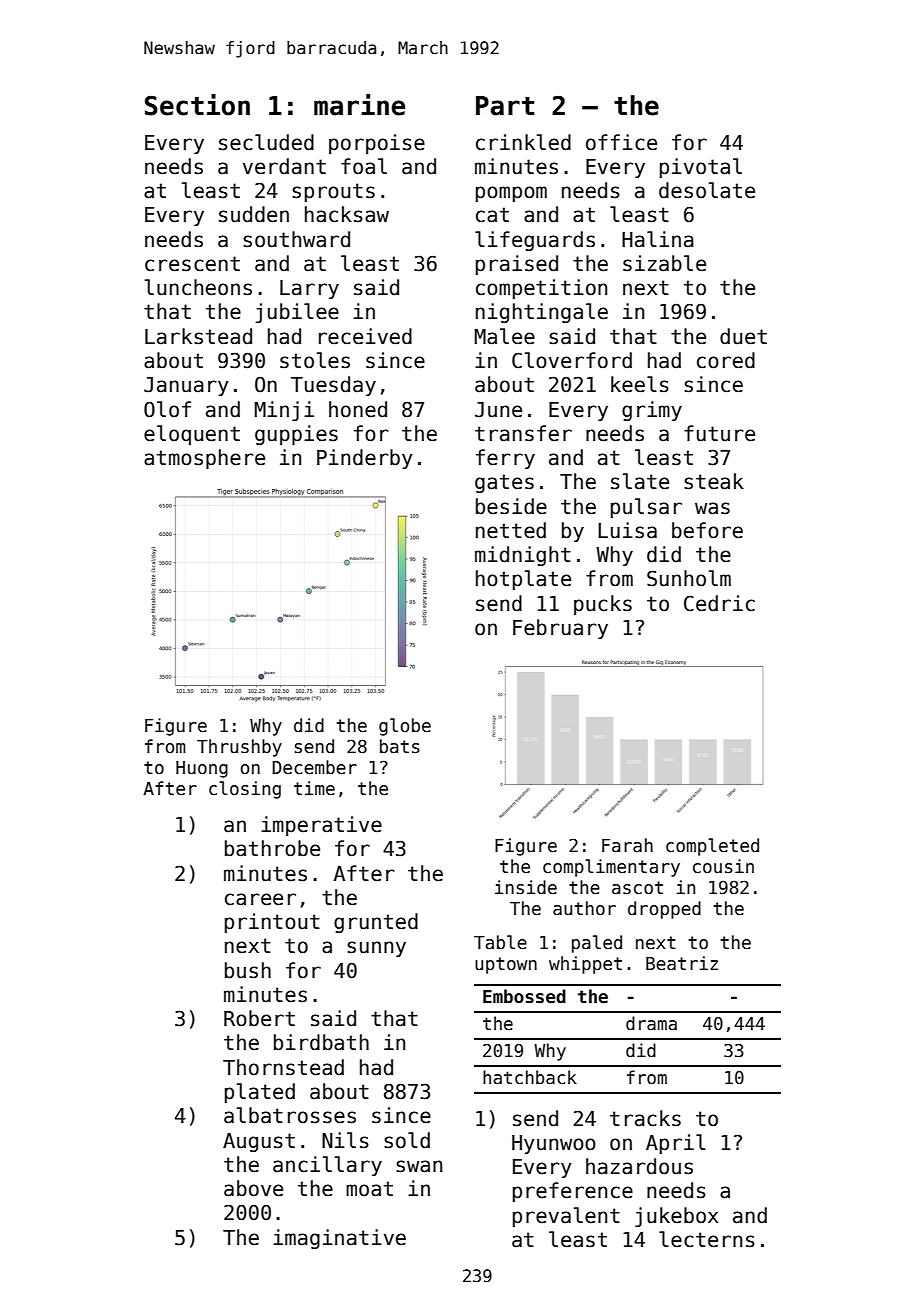 The image size is (924, 1314). Describe the element at coordinates (359, 105) in the page. I see `marine` at that location.
